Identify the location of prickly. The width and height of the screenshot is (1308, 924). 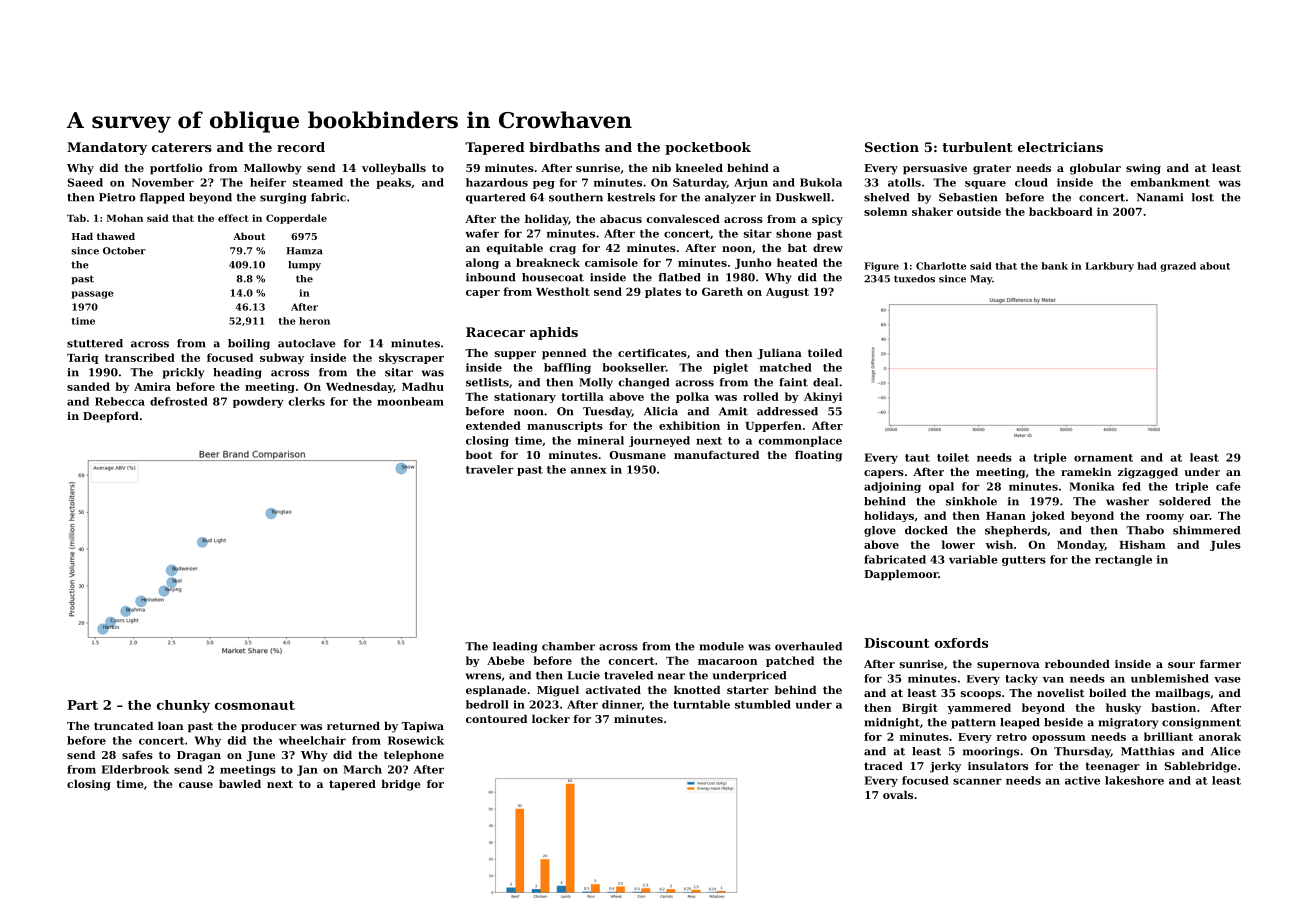
(183, 373).
